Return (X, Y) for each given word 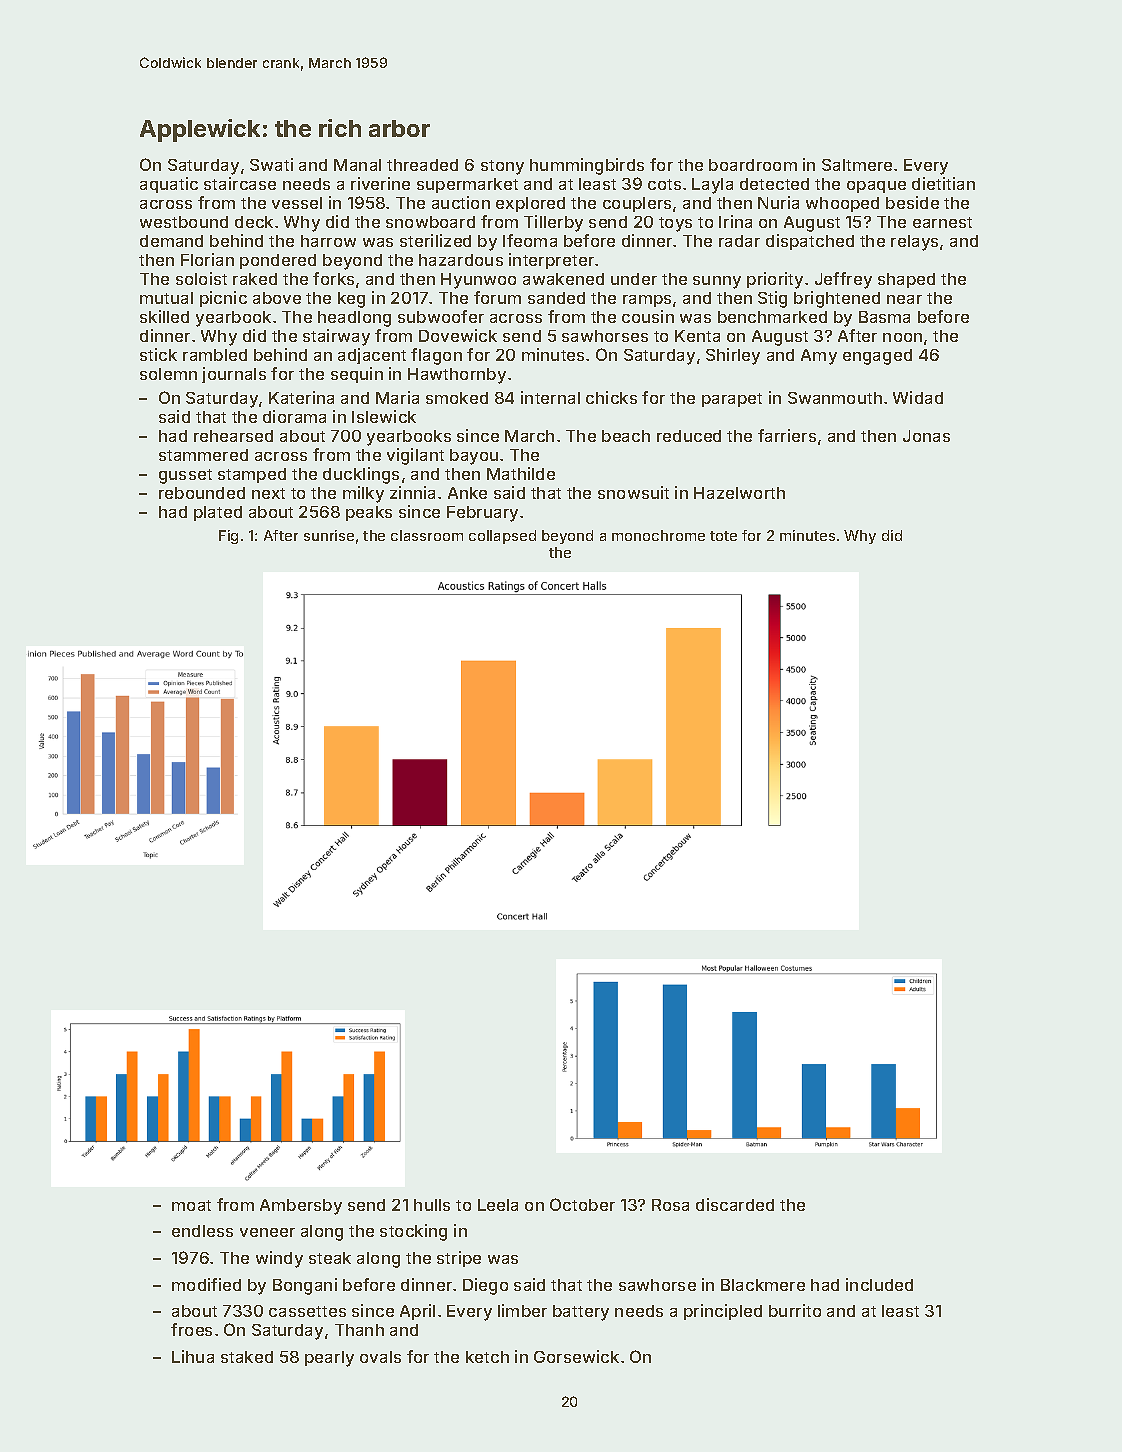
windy (279, 1259)
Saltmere (857, 165)
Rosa (670, 1205)
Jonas (926, 436)
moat (191, 1205)
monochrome (658, 535)
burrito (795, 1310)
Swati (271, 164)
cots (664, 184)
